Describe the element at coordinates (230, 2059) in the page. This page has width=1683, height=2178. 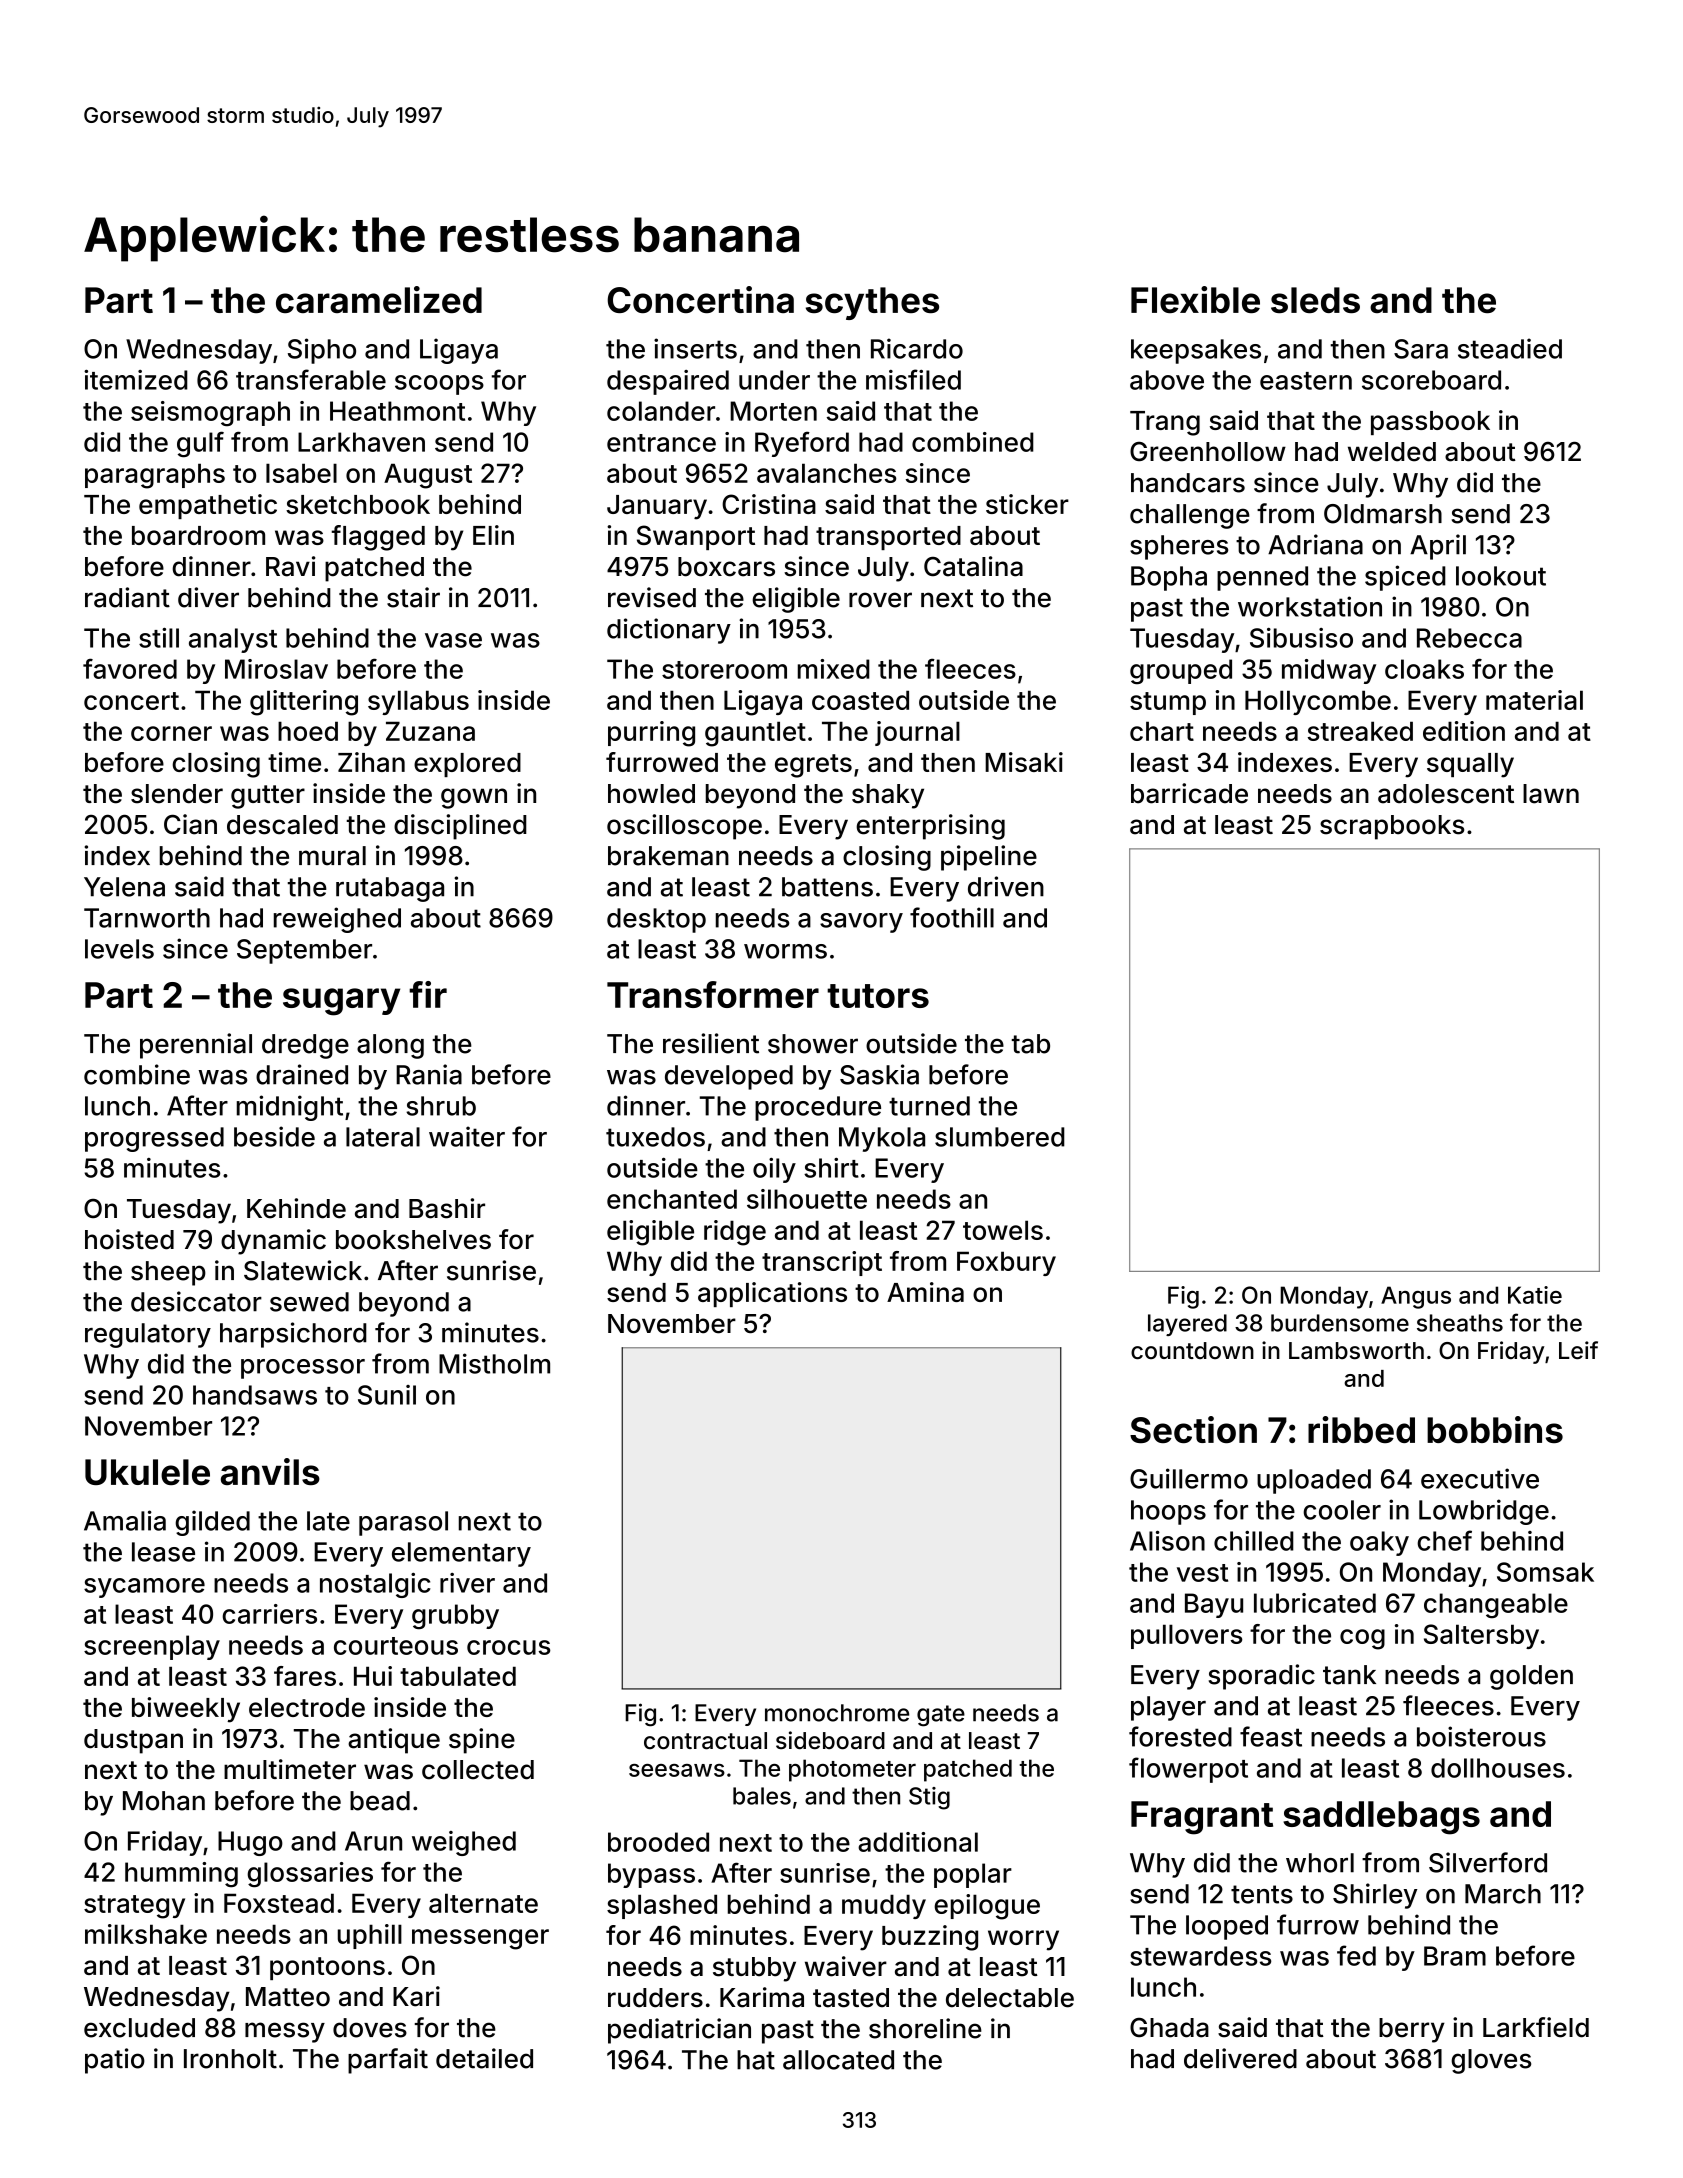
I see `Ironholt` at that location.
